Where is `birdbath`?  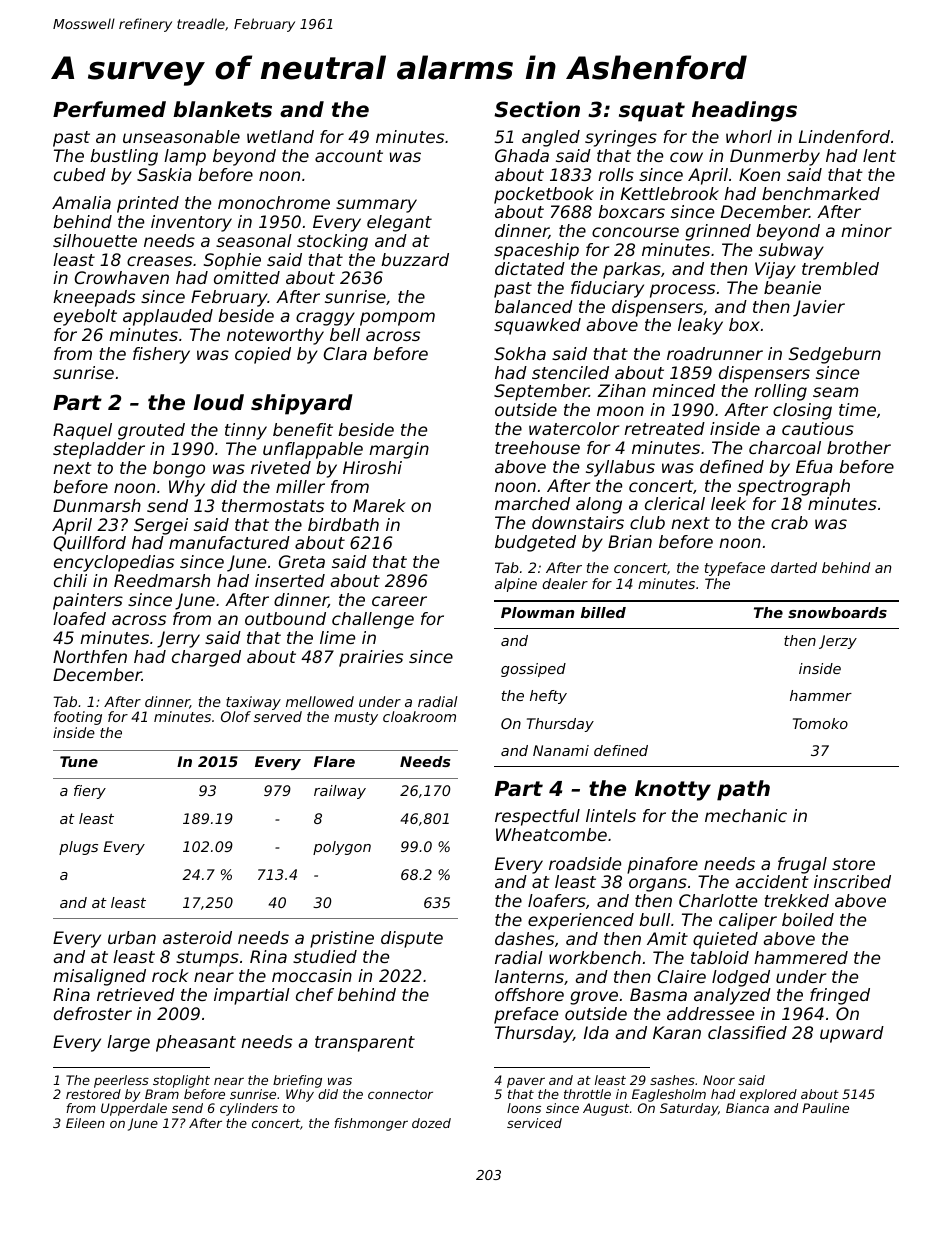
birdbath is located at coordinates (343, 524).
